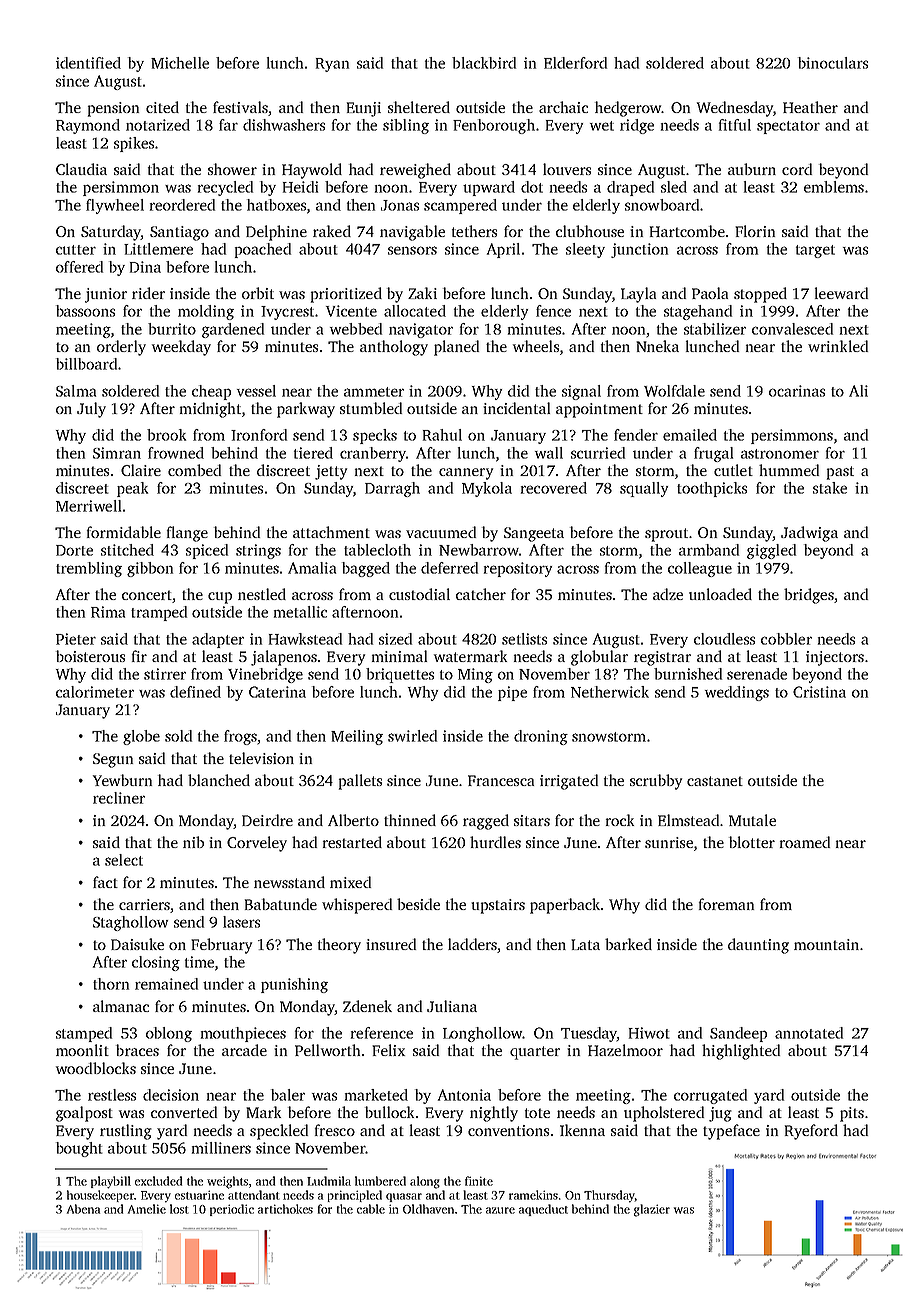  I want to click on beside, so click(418, 904).
